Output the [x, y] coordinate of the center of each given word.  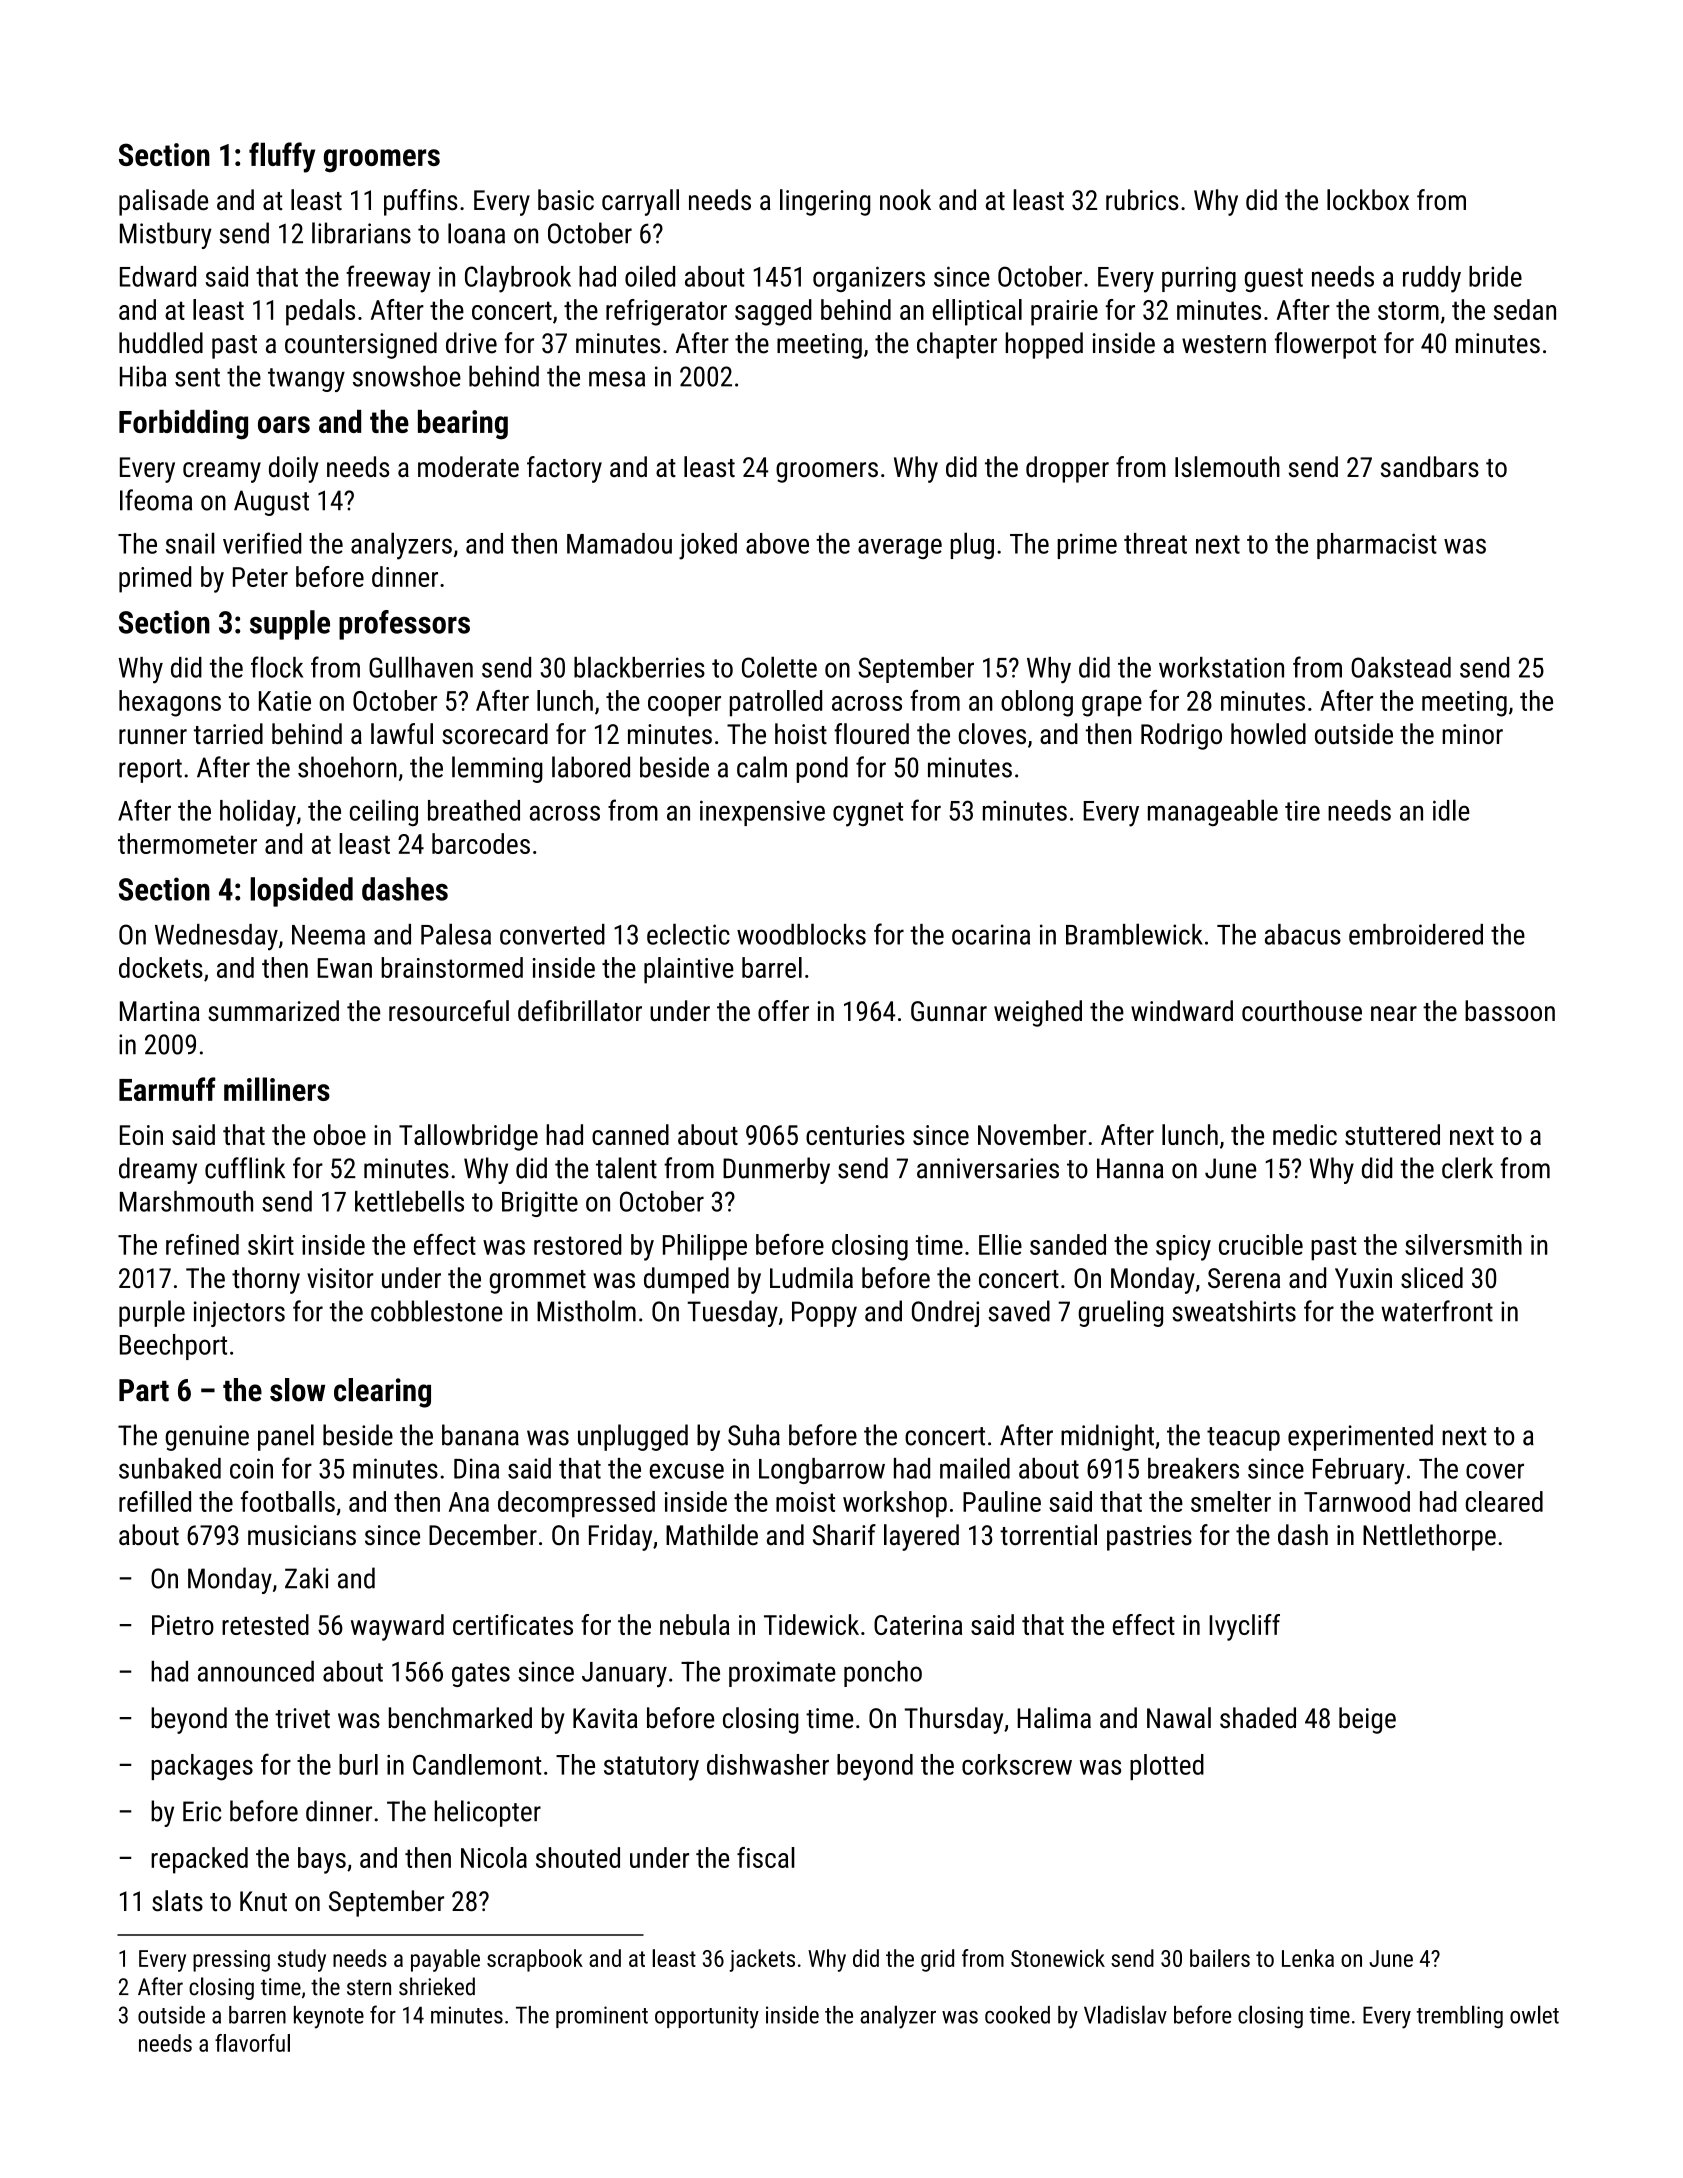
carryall [640, 202]
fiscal [766, 1857]
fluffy [282, 157]
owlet [1534, 2014]
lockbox [1368, 199]
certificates [513, 1624]
